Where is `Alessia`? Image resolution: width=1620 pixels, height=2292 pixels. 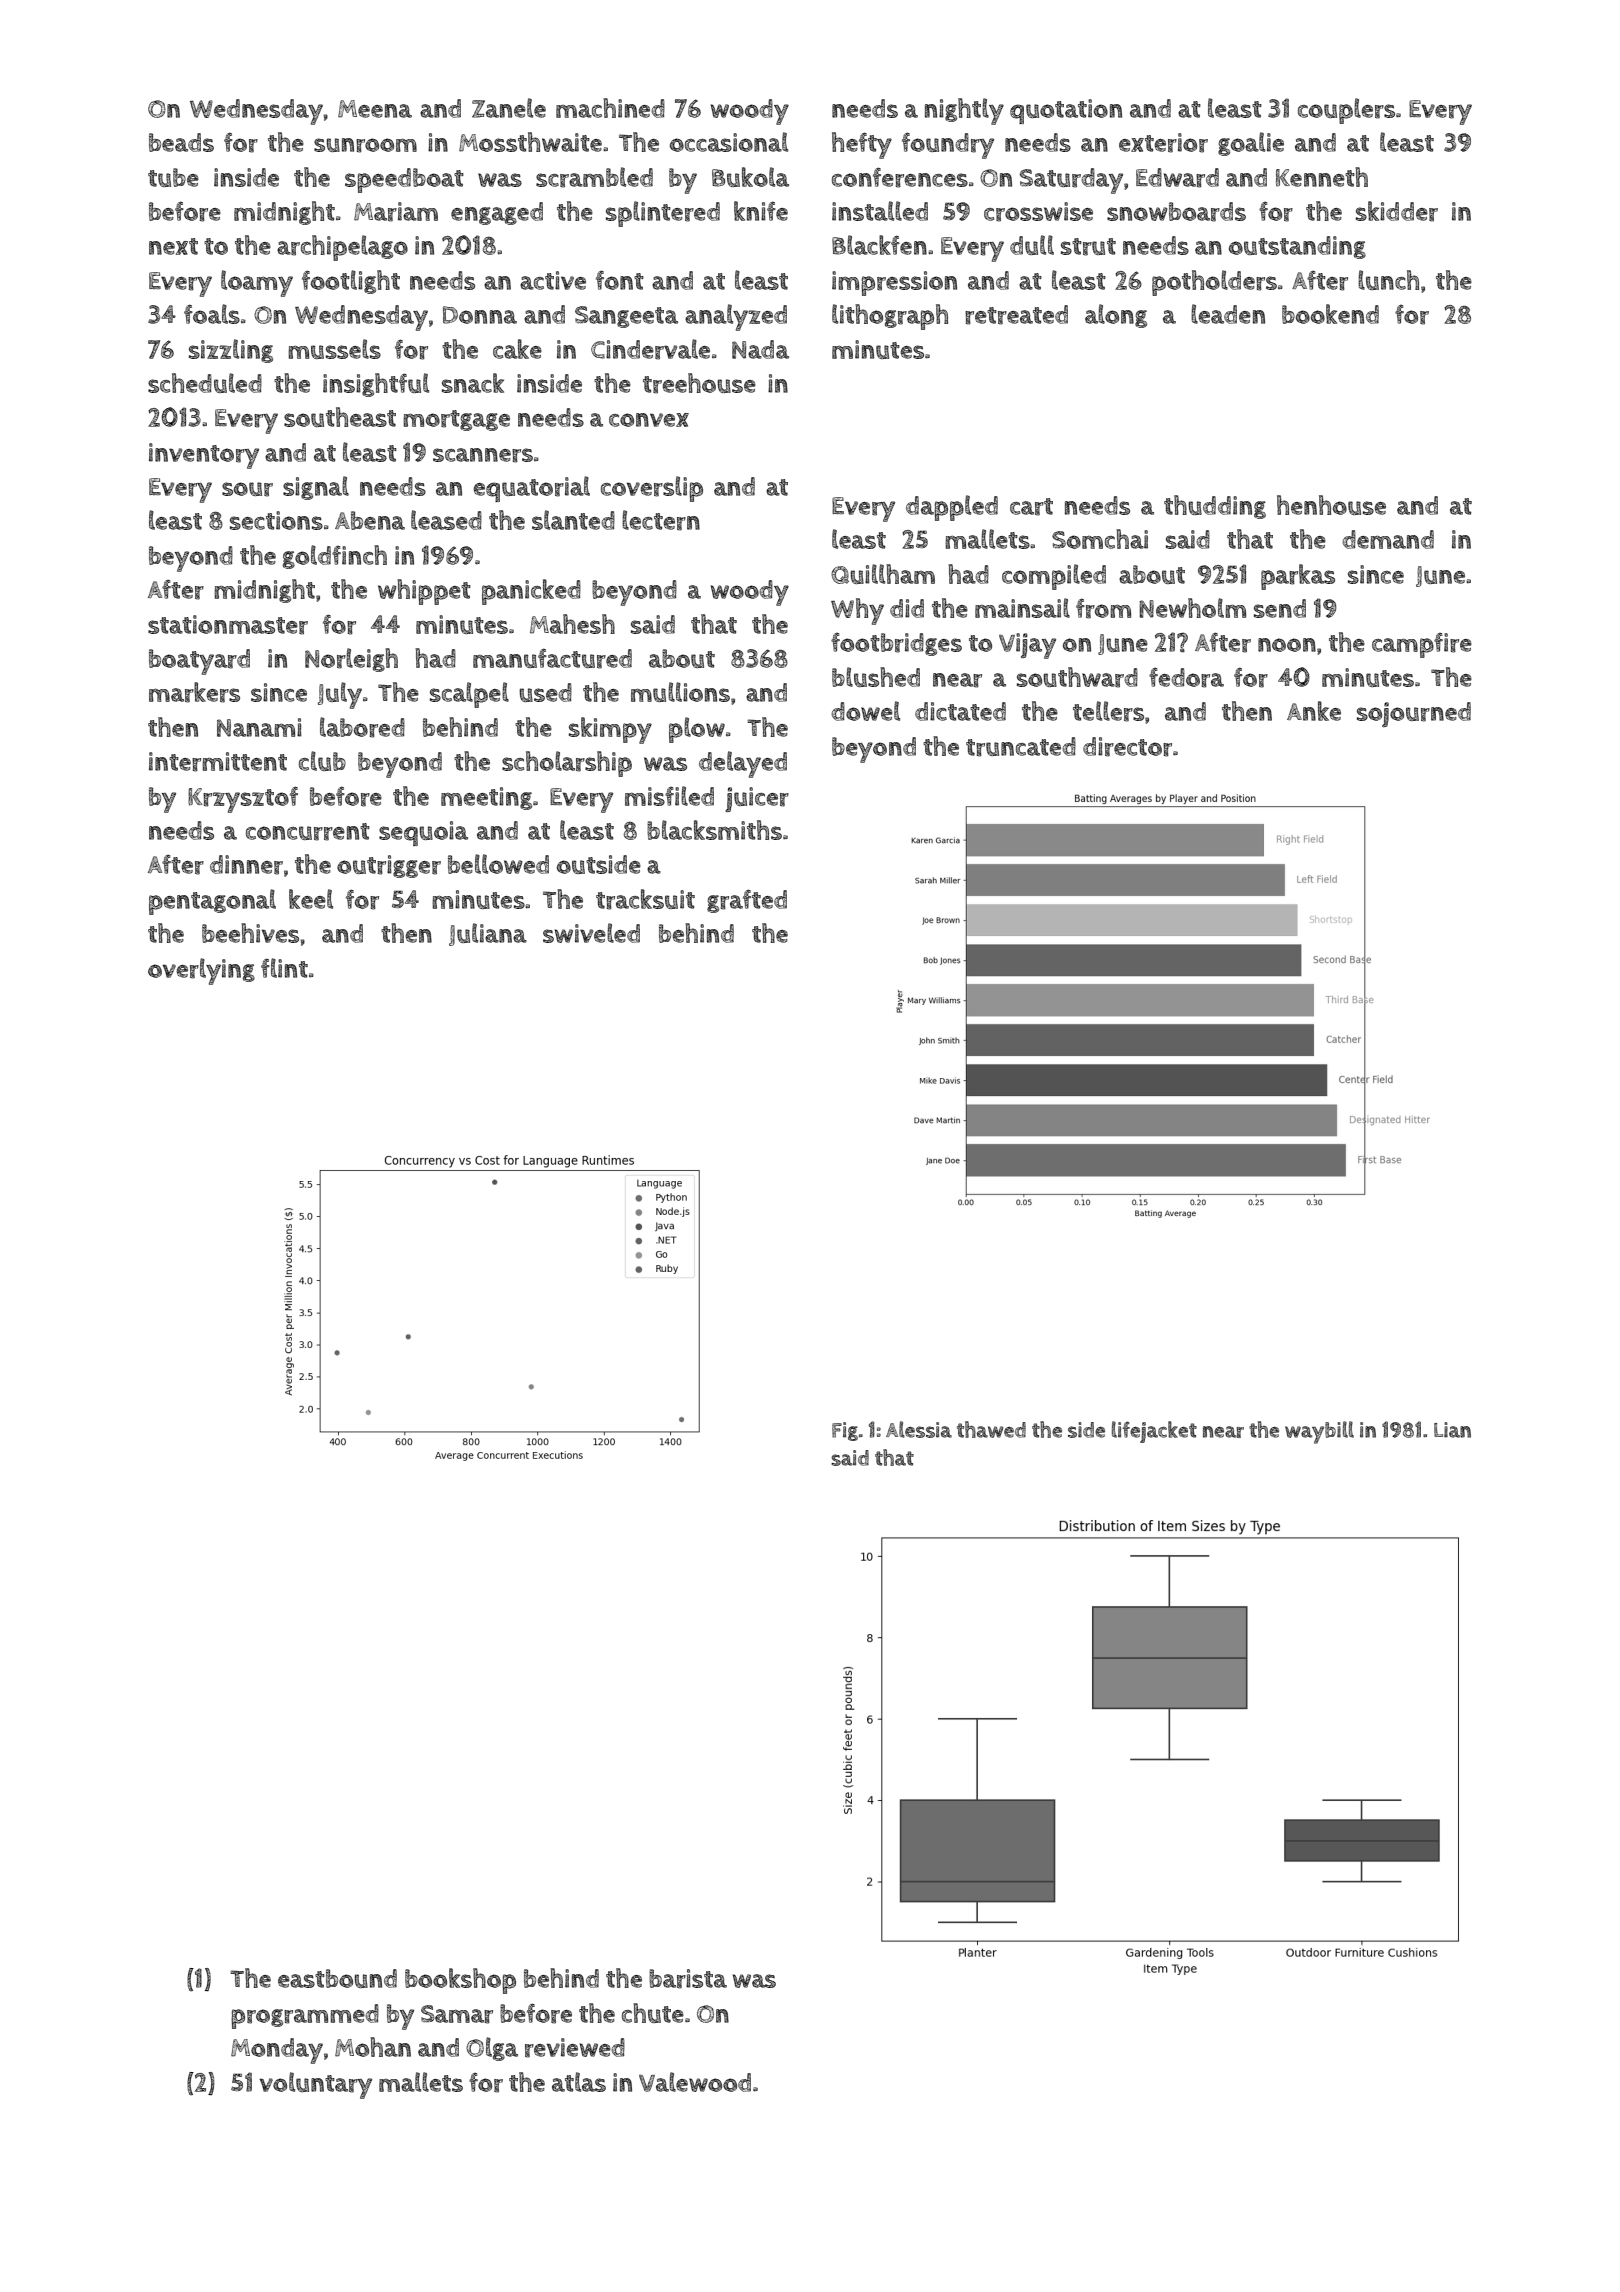
Alessia is located at coordinates (919, 1429).
